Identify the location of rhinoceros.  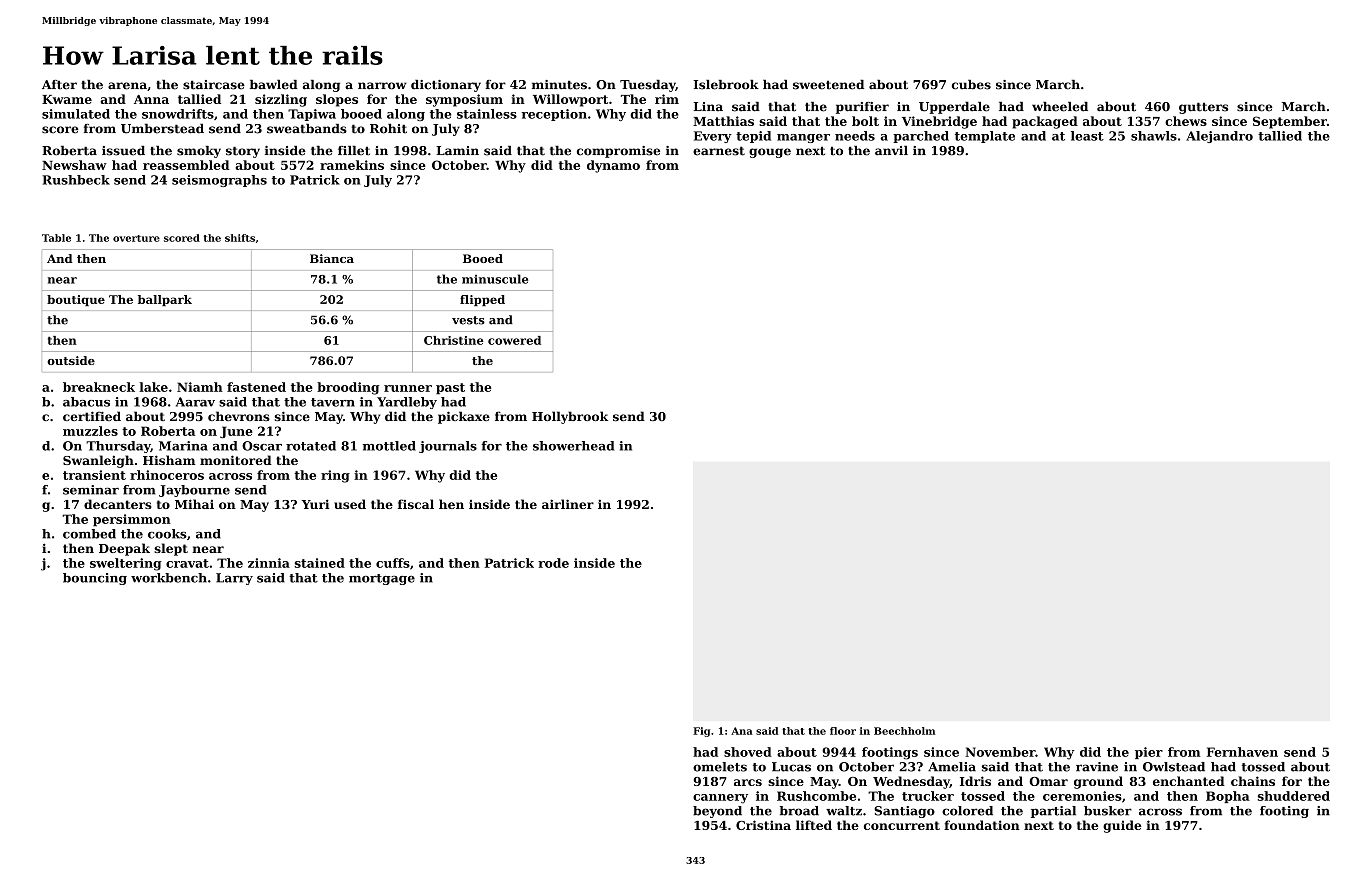
(167, 475).
